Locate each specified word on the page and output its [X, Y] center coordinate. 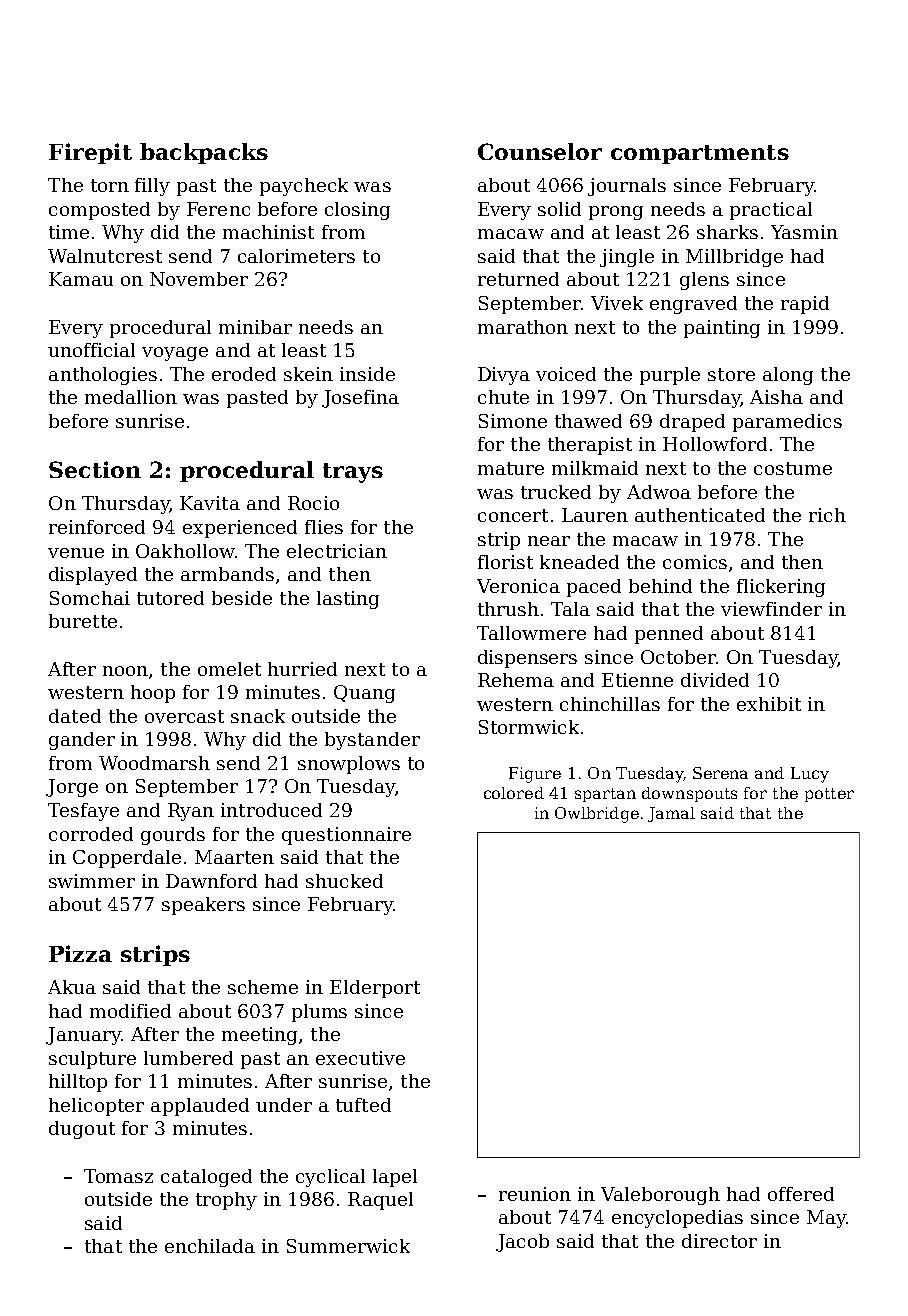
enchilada [210, 1246]
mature [511, 468]
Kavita [210, 503]
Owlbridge [597, 815]
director [719, 1241]
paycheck [304, 187]
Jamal [671, 814]
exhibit [769, 704]
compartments [700, 154]
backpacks [204, 153]
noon [125, 671]
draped [692, 423]
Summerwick [348, 1246]
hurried [302, 669]
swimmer [92, 881]
